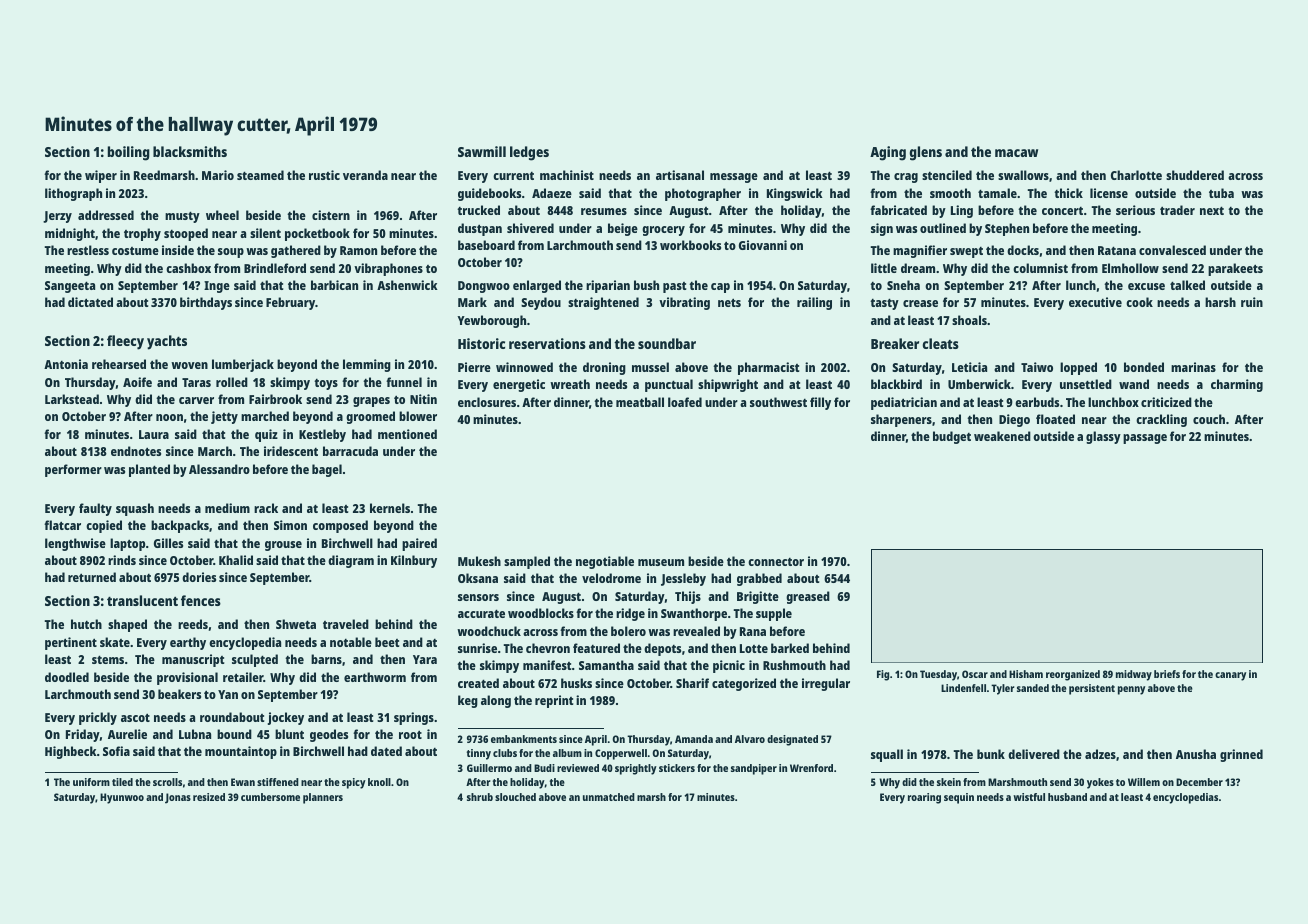 Image resolution: width=1308 pixels, height=924 pixels. Describe the element at coordinates (334, 285) in the screenshot. I see `barbican` at that location.
